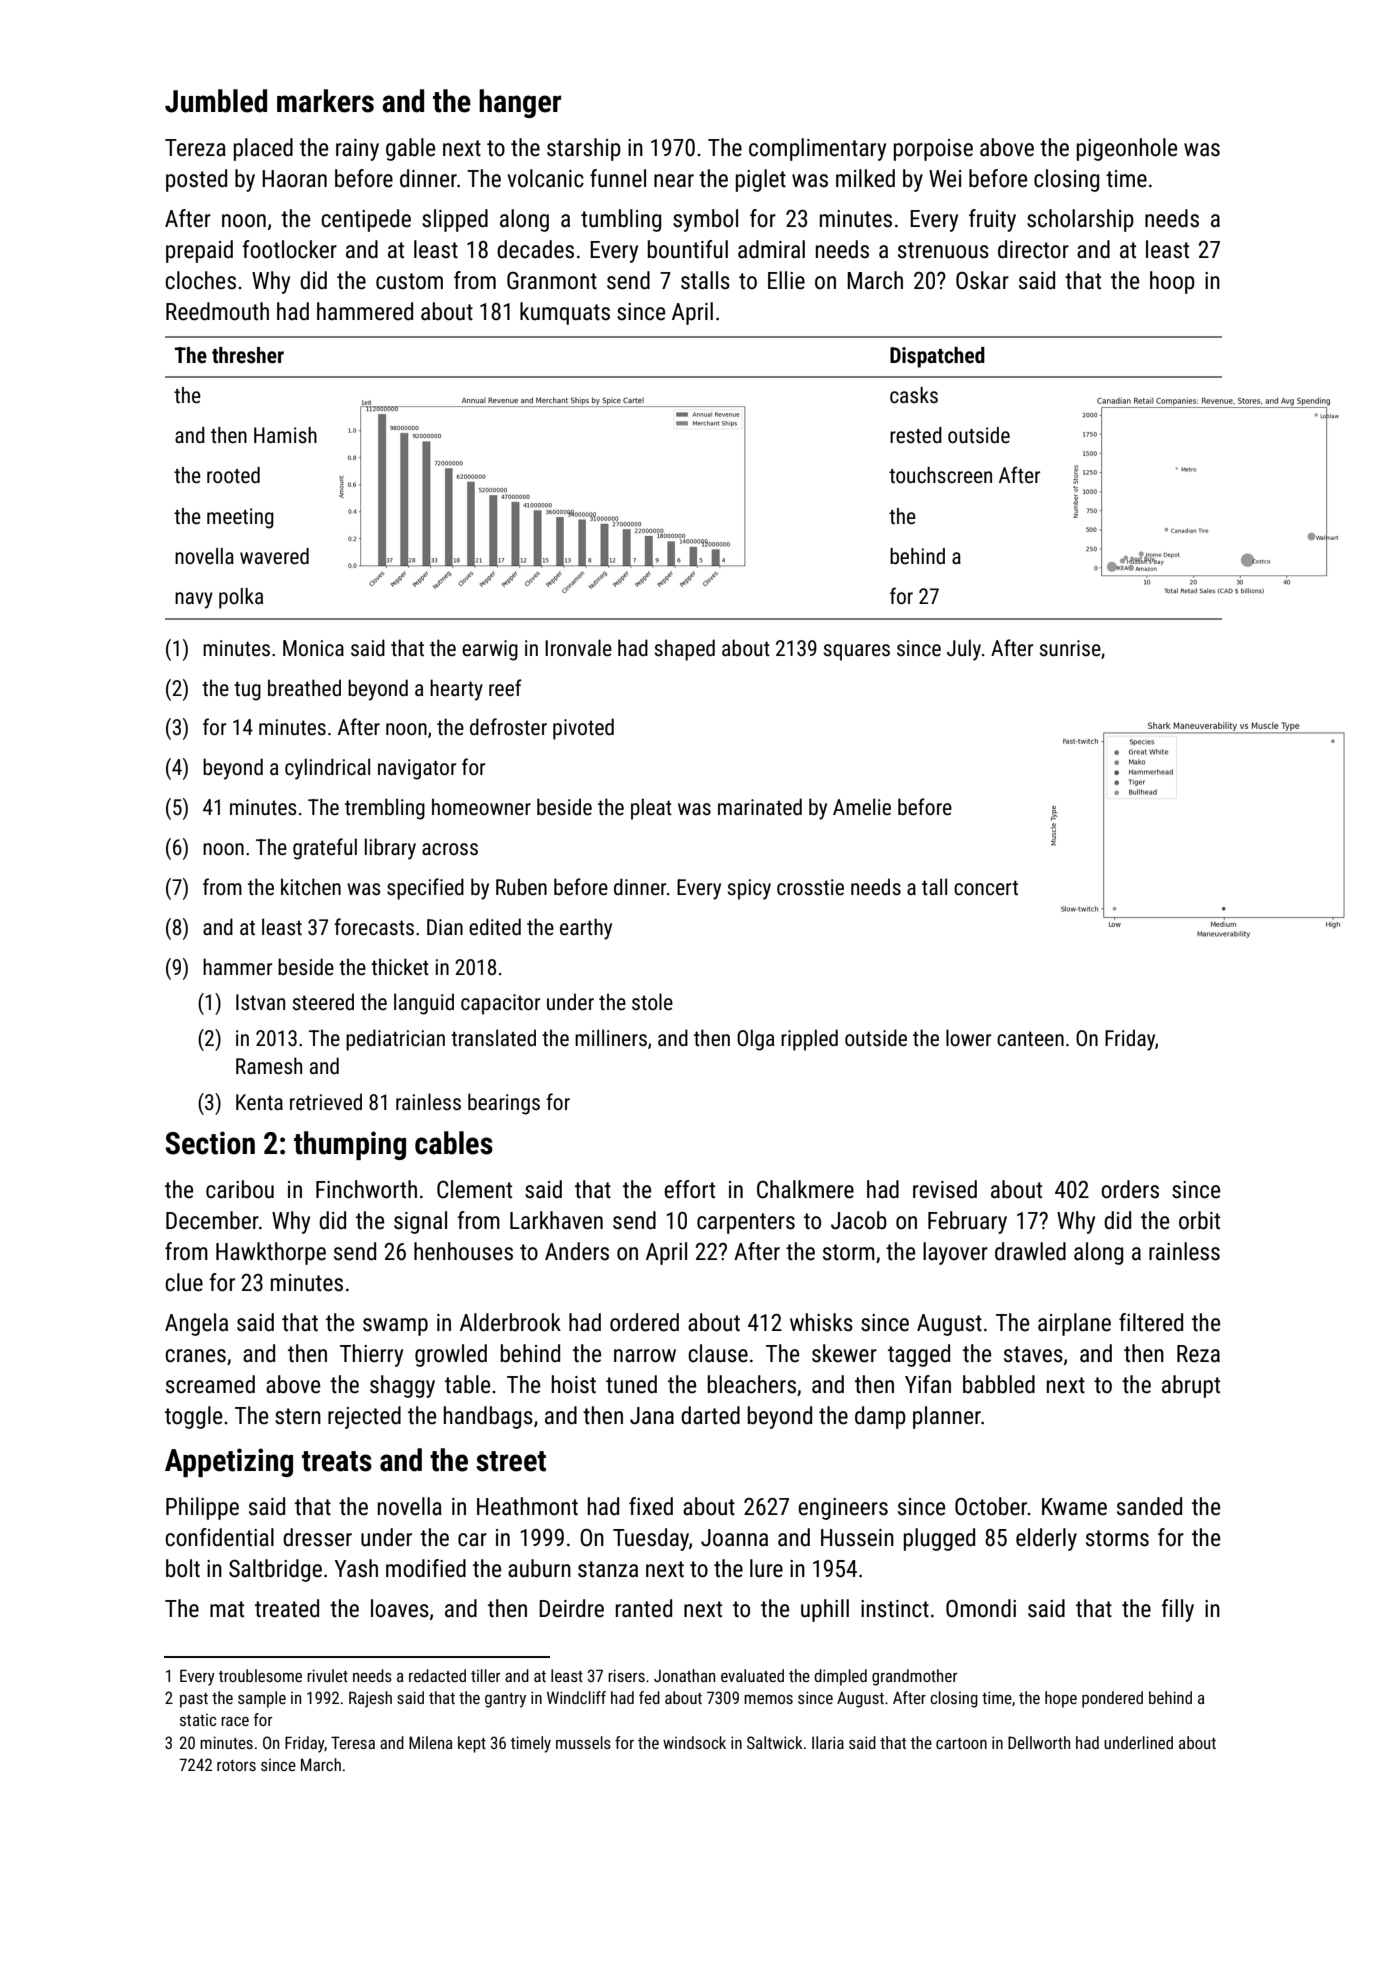 This screenshot has height=1969, width=1386. I want to click on posted, so click(196, 180).
